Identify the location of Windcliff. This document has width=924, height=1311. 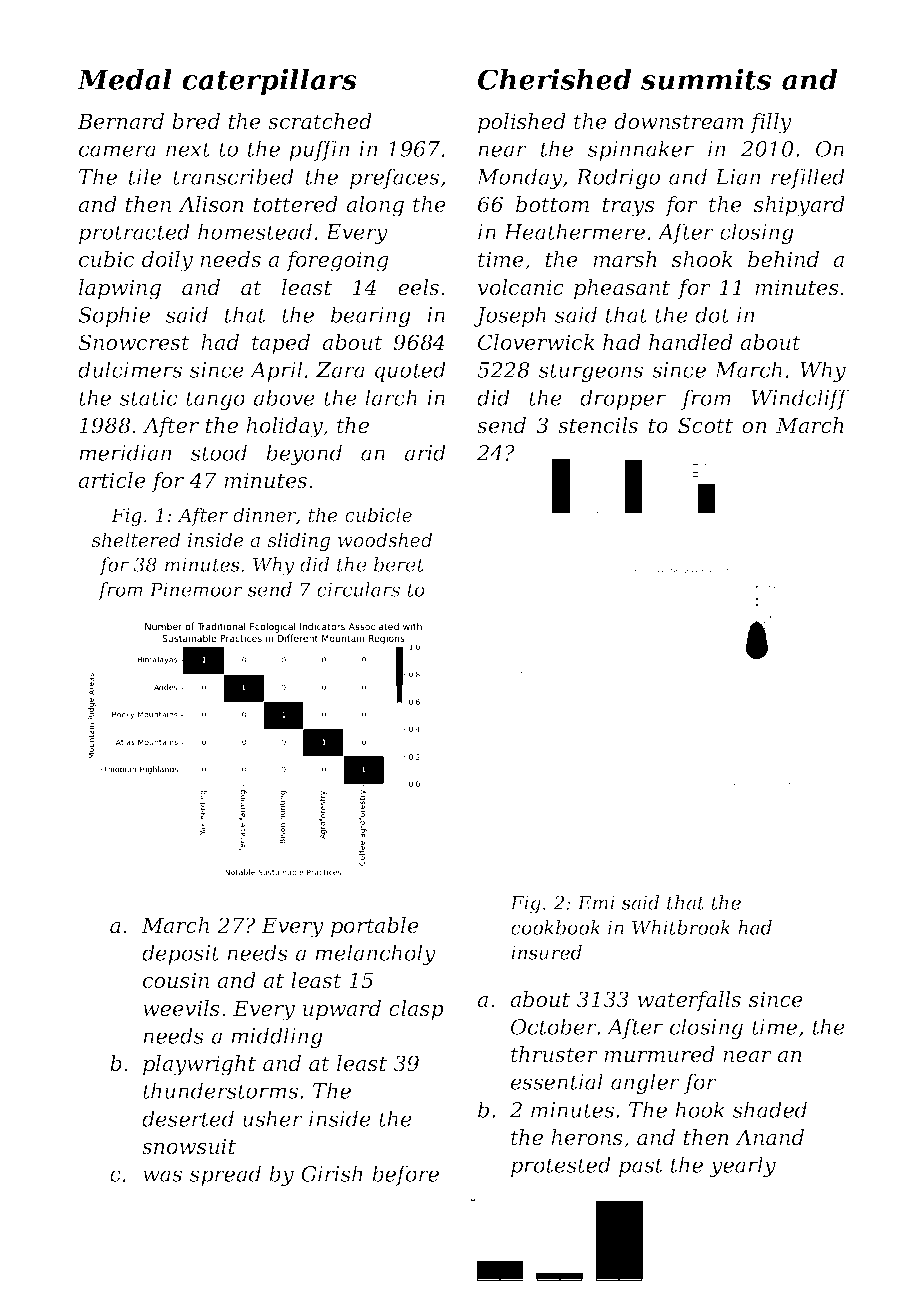
(800, 399).
